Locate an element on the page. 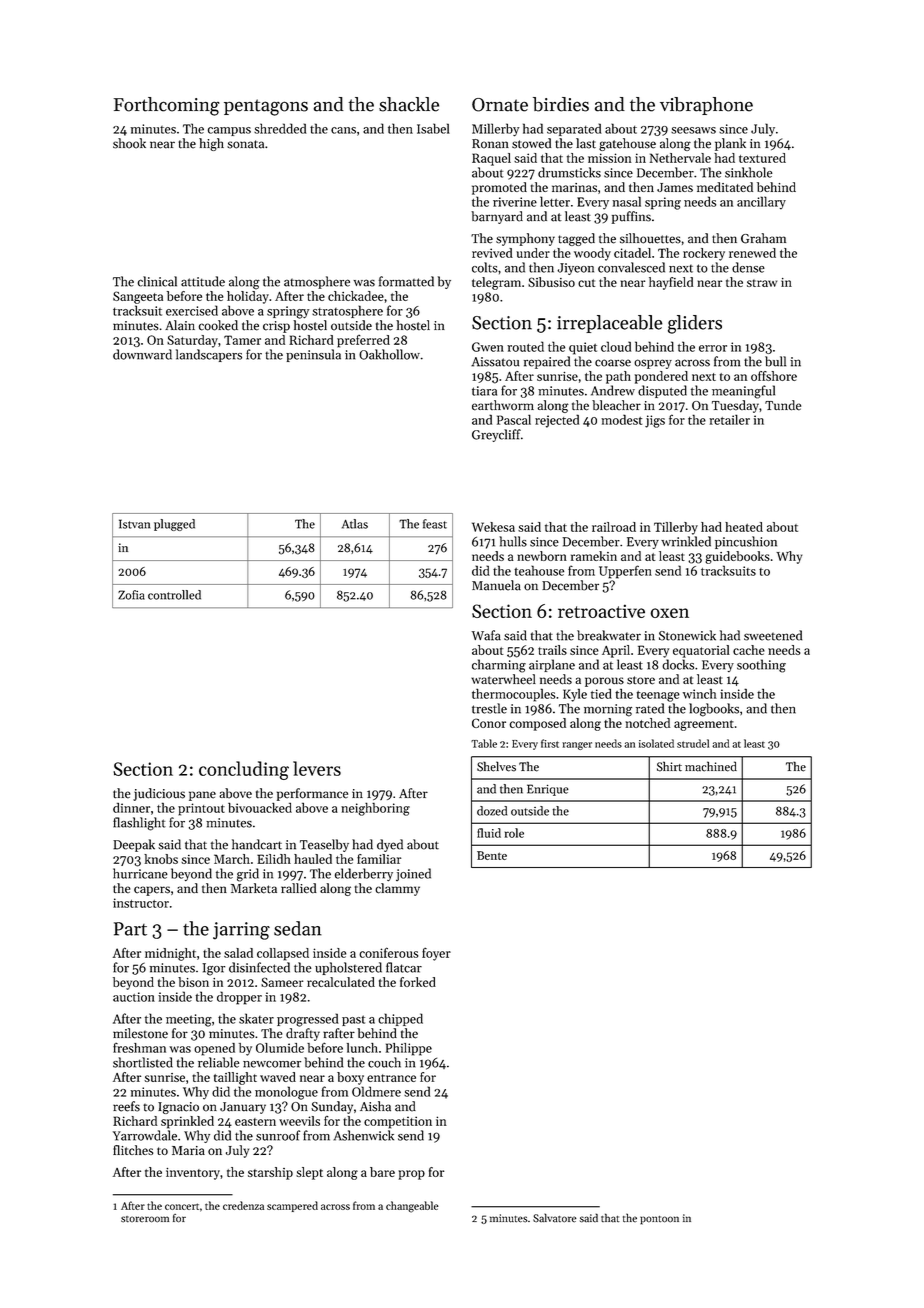  concluding is located at coordinates (244, 770).
